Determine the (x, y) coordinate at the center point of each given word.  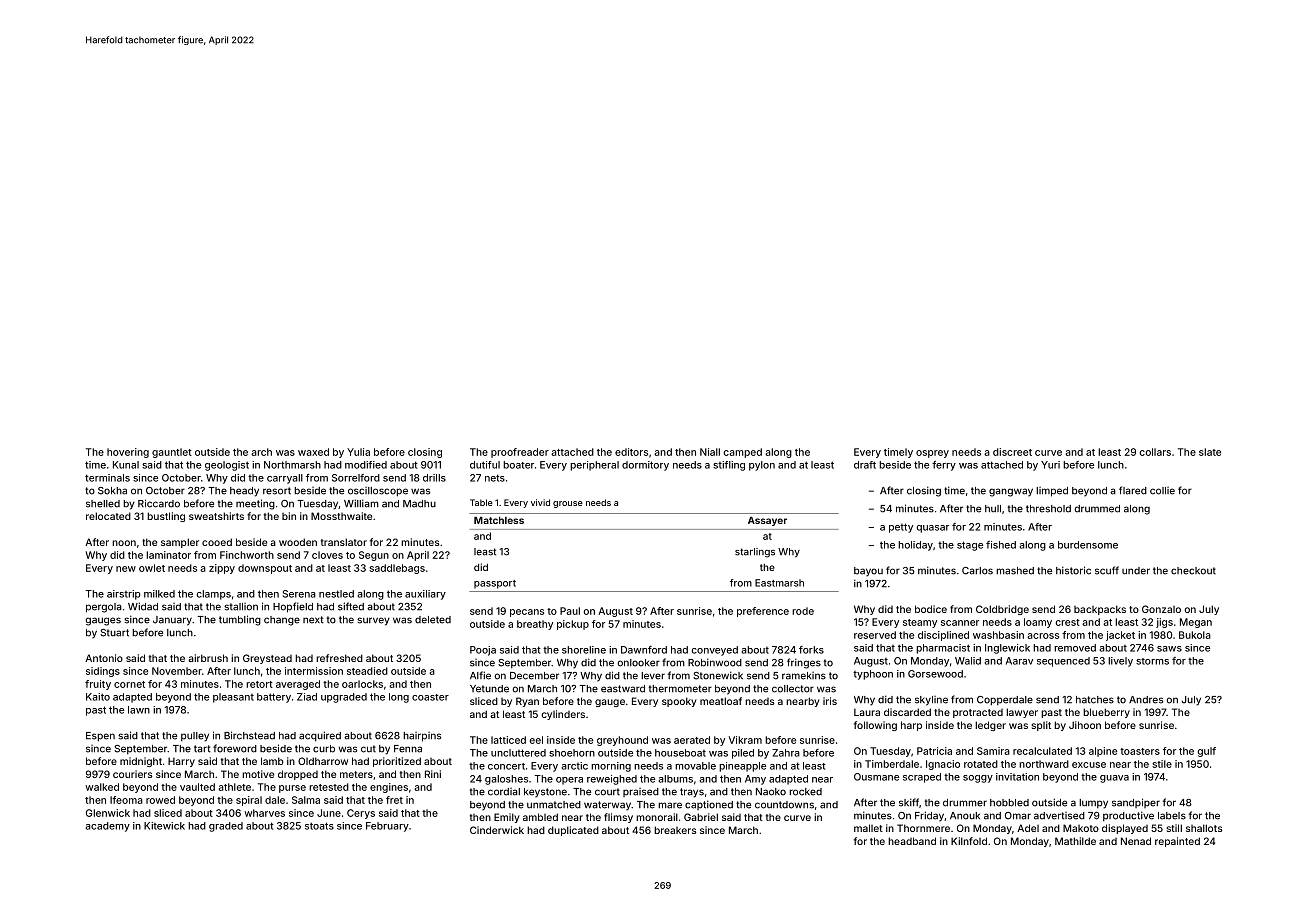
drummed (1097, 509)
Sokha (112, 491)
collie (1162, 491)
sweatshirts (216, 516)
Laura (867, 712)
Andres (1146, 700)
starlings (755, 553)
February (387, 827)
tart (202, 749)
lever (653, 676)
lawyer (1022, 713)
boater (518, 465)
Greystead (267, 659)
